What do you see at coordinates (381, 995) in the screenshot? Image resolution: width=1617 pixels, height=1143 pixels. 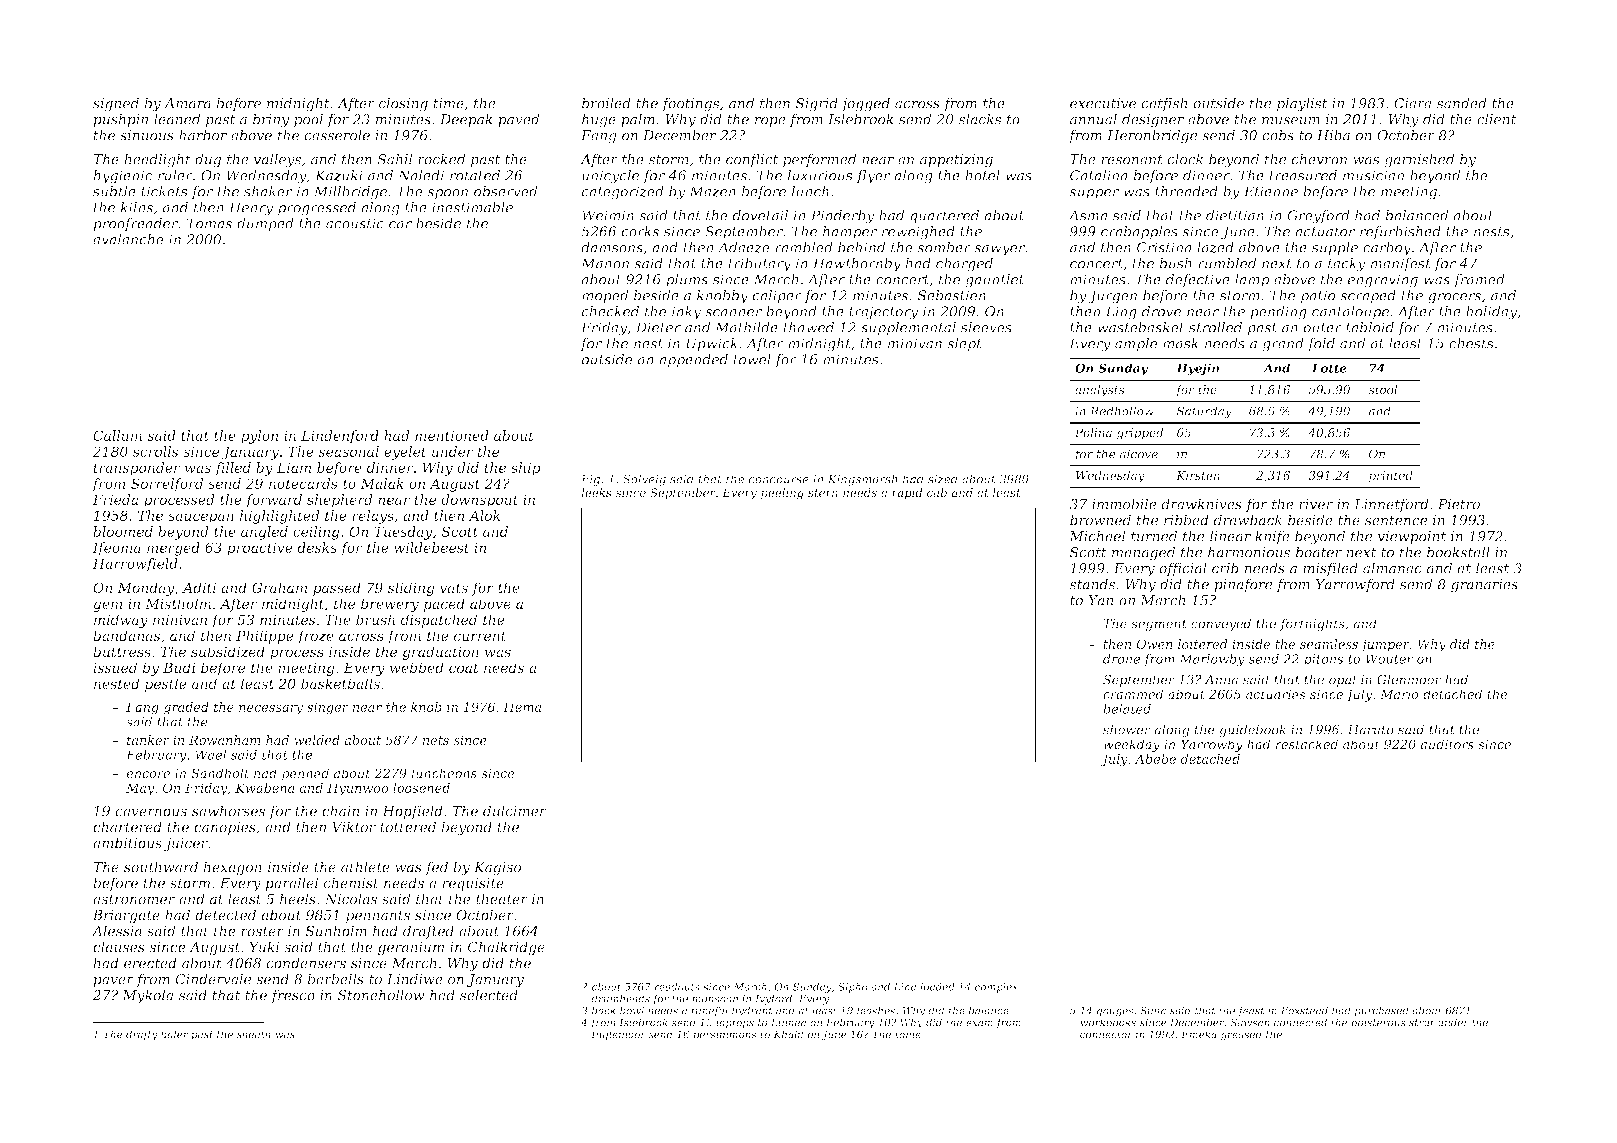 I see `Stonehollow` at bounding box center [381, 995].
